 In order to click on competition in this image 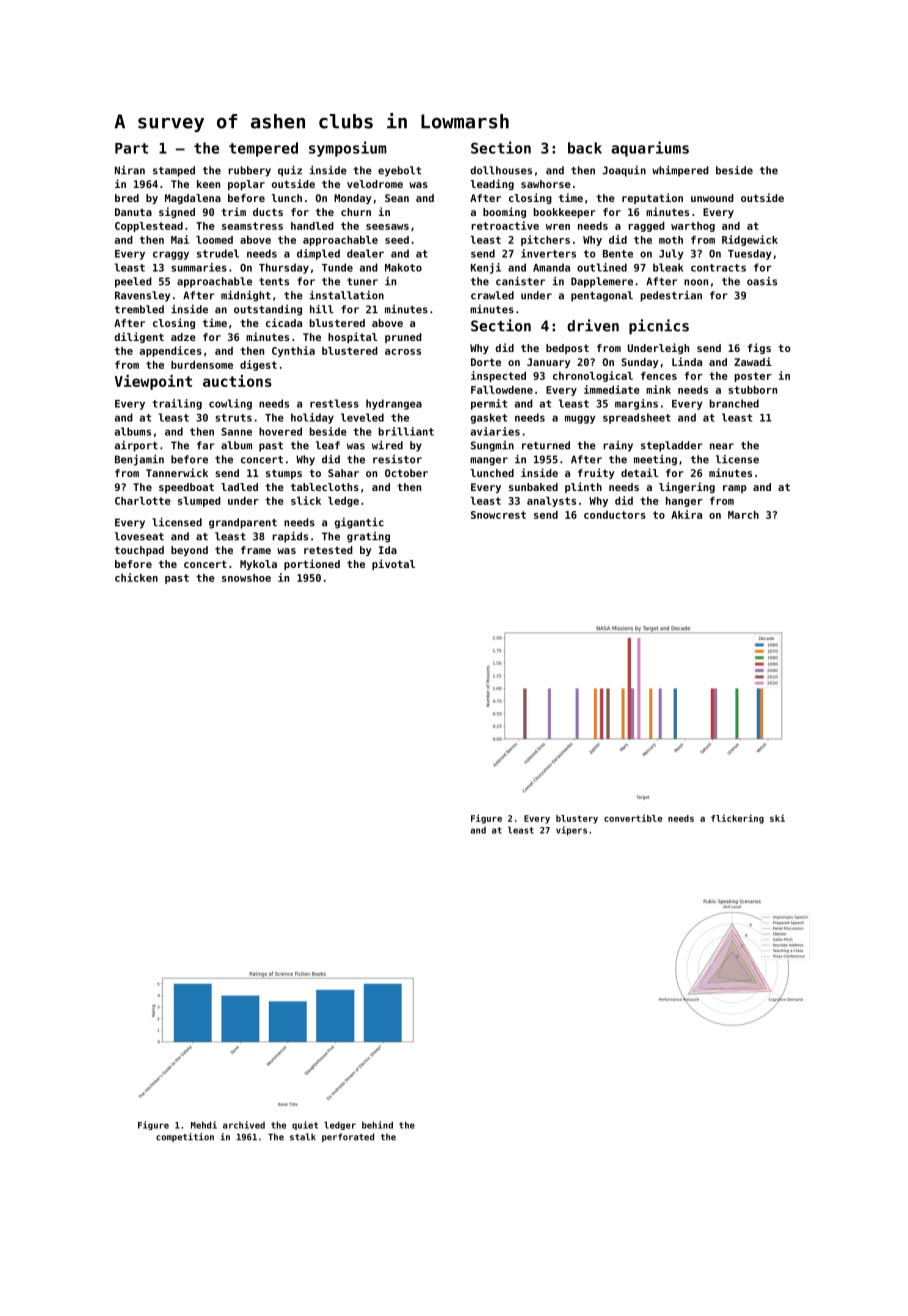, I will do `click(185, 1137)`.
